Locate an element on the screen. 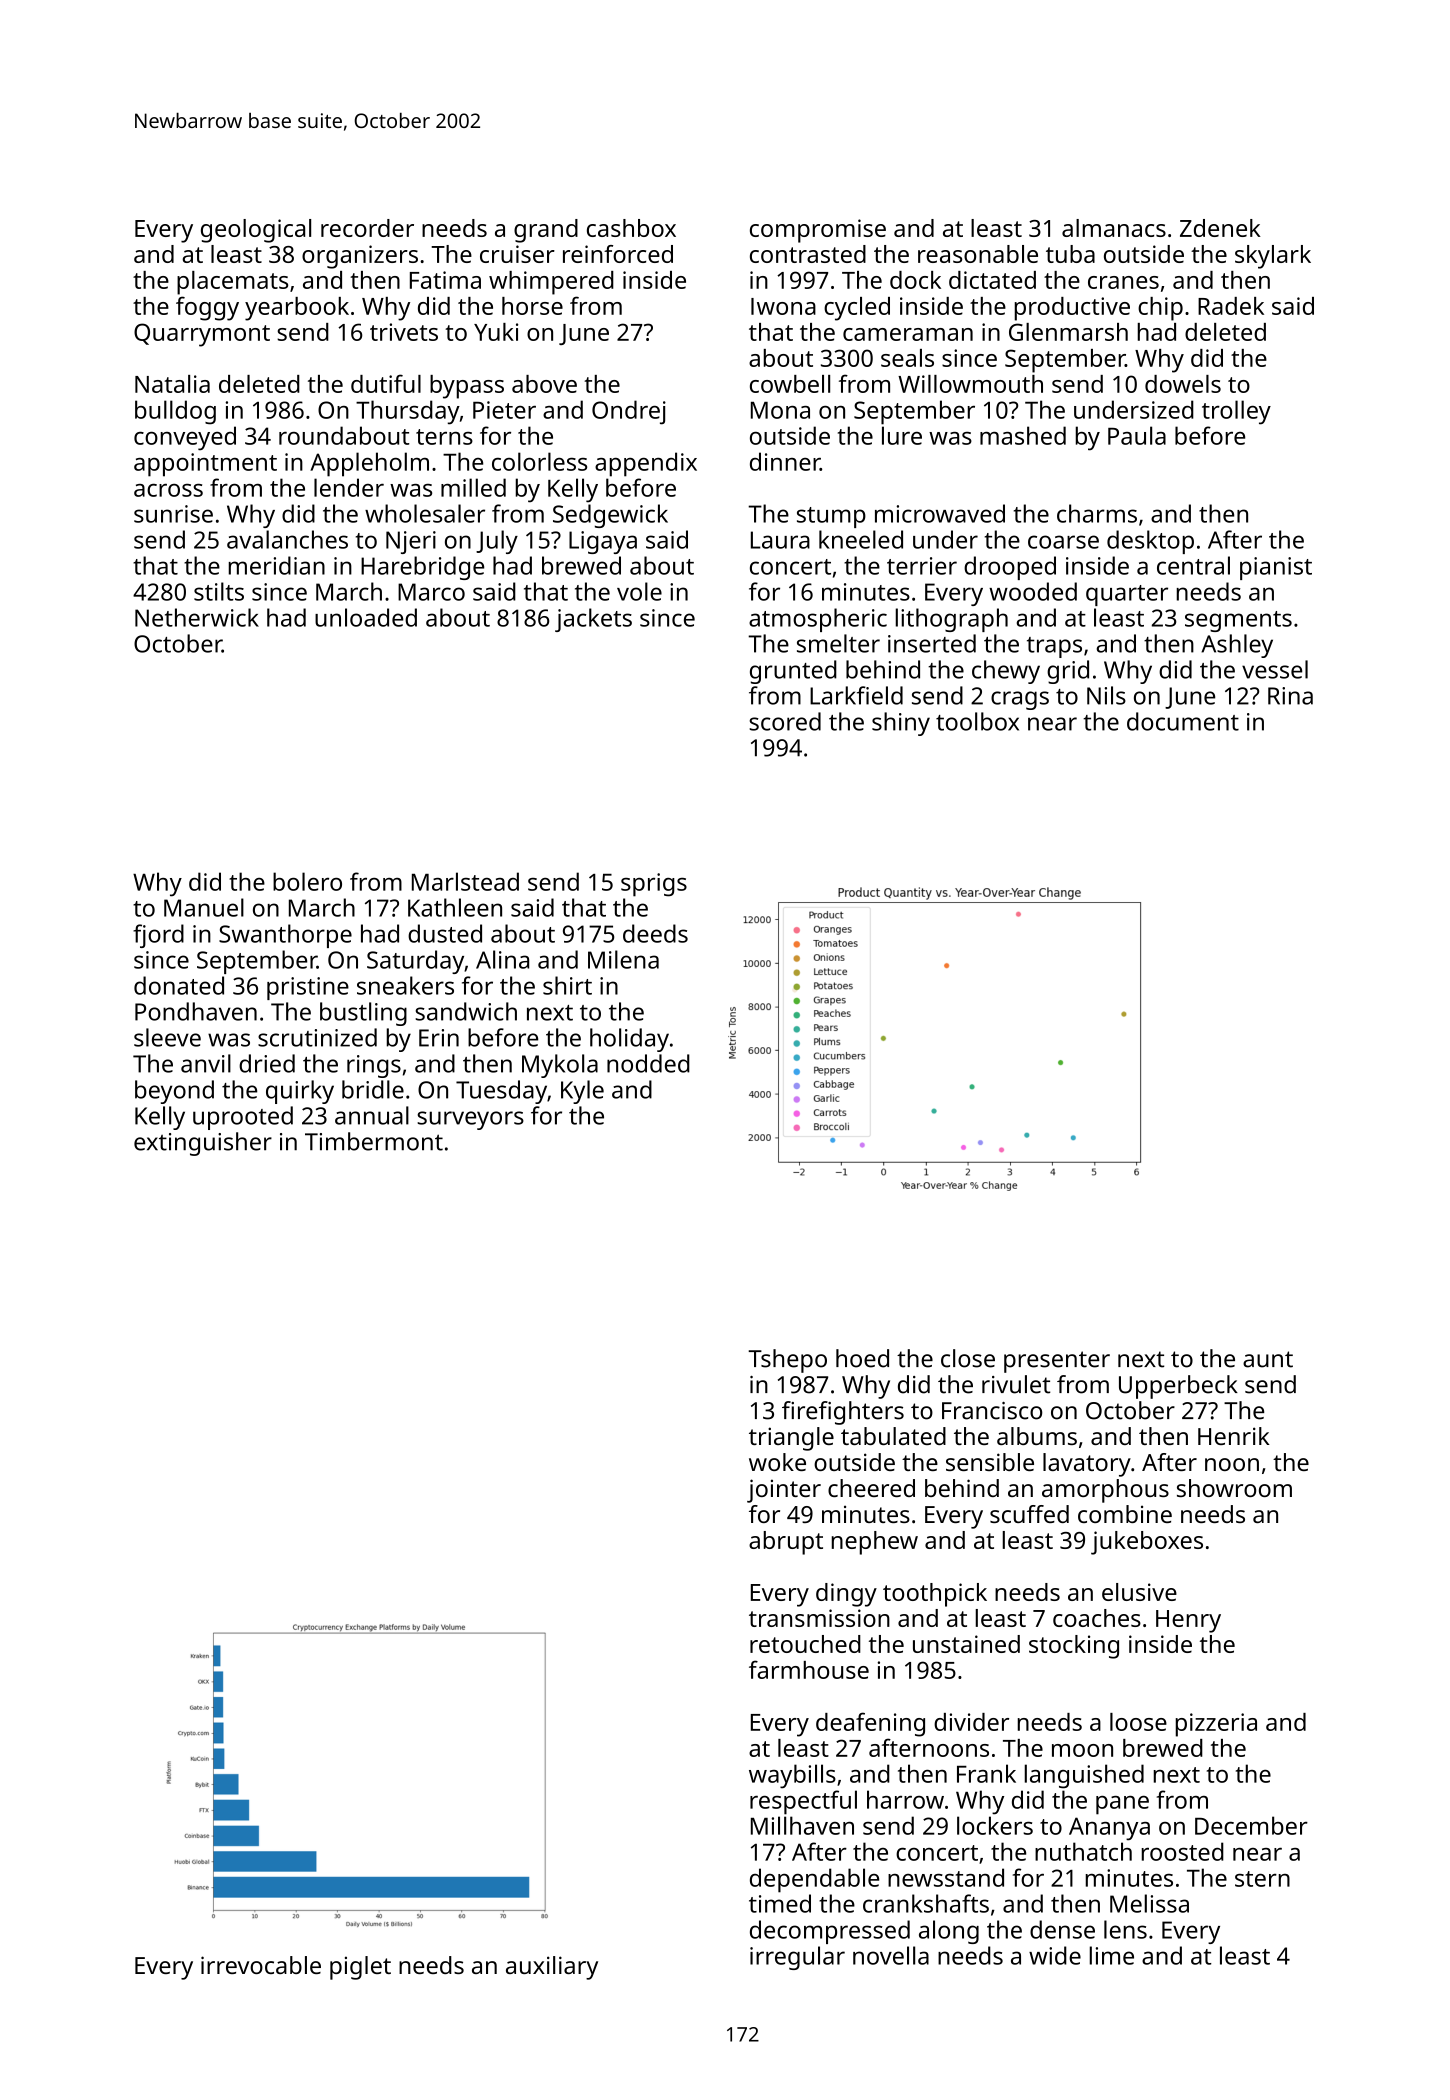  extinguisher is located at coordinates (203, 1144).
